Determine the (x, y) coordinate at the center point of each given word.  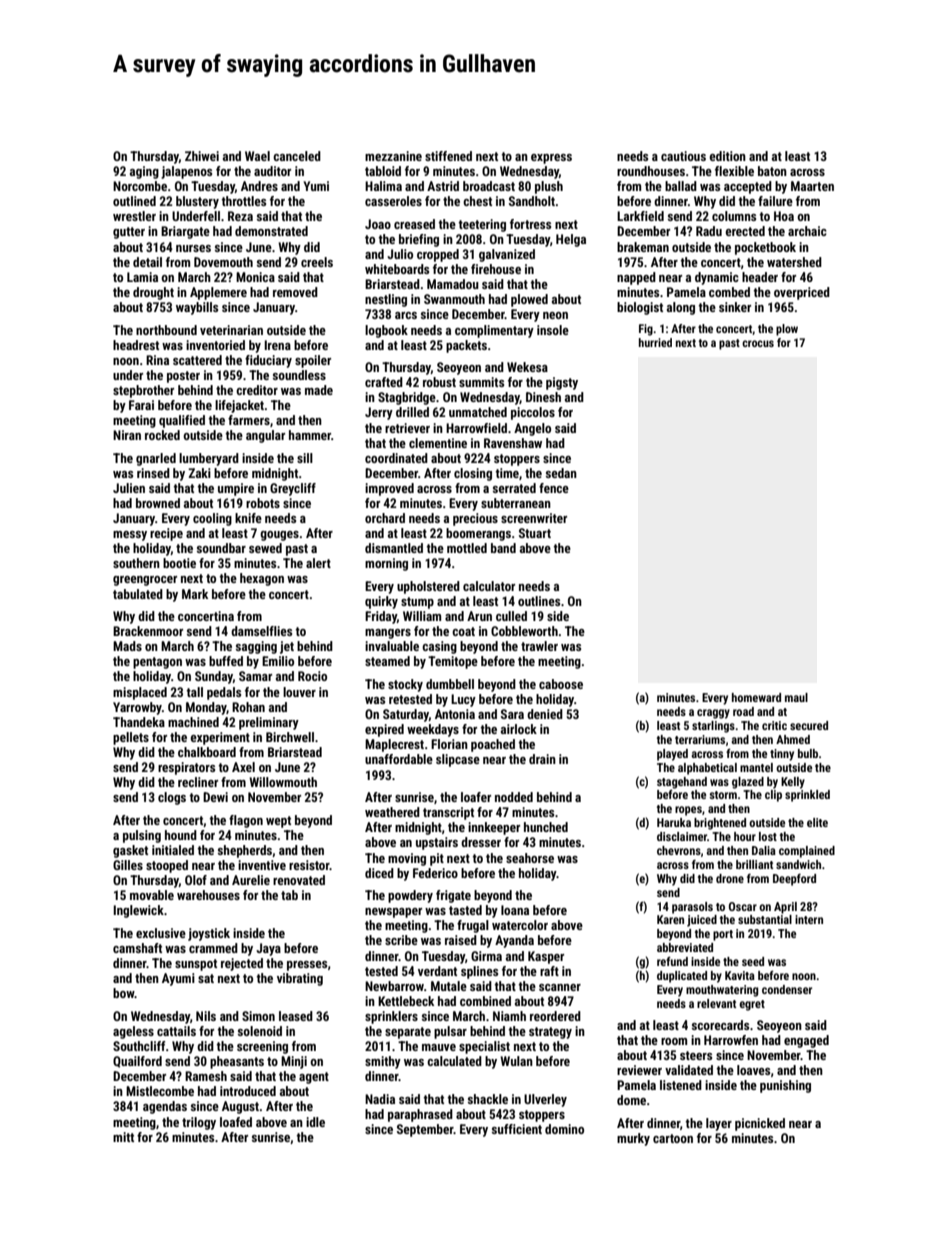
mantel (756, 767)
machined (193, 722)
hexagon (262, 579)
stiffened (448, 156)
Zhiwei (202, 156)
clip (773, 796)
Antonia (455, 714)
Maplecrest (394, 745)
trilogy (199, 1123)
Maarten (812, 186)
